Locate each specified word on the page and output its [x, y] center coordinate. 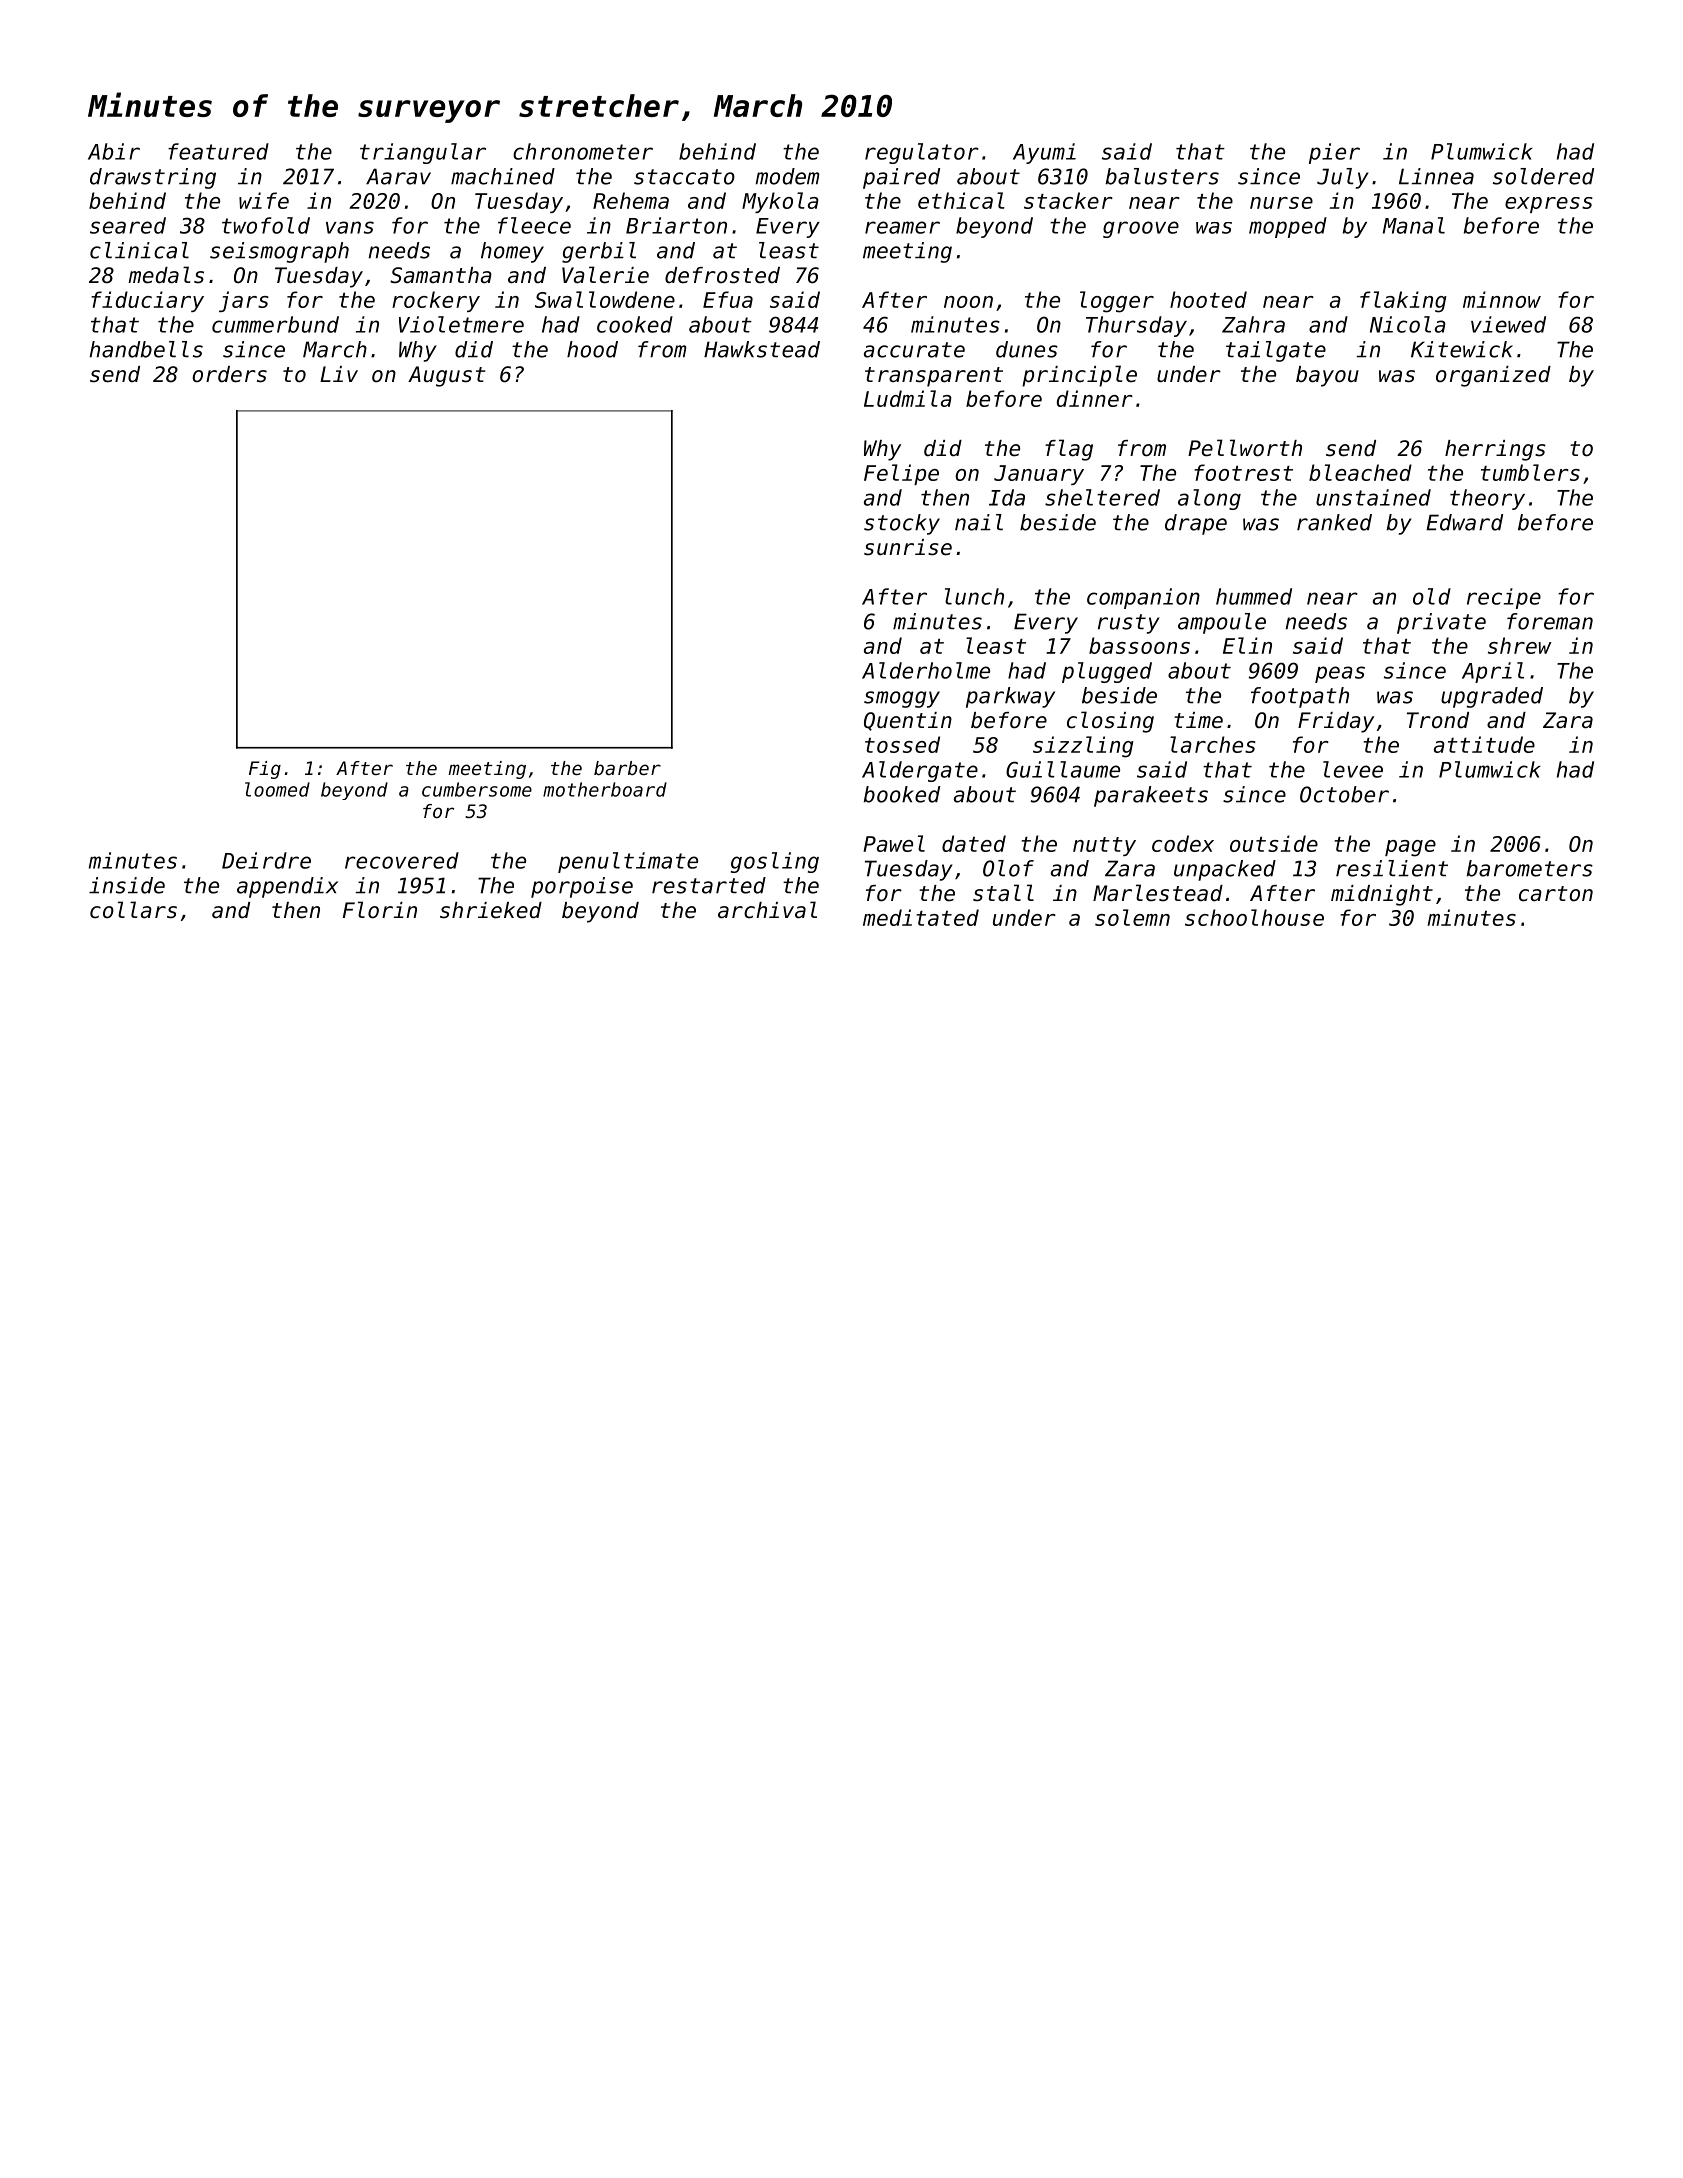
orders [229, 374]
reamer [902, 227]
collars [133, 910]
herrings [1495, 450]
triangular [423, 153]
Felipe [901, 474]
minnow [1502, 299]
